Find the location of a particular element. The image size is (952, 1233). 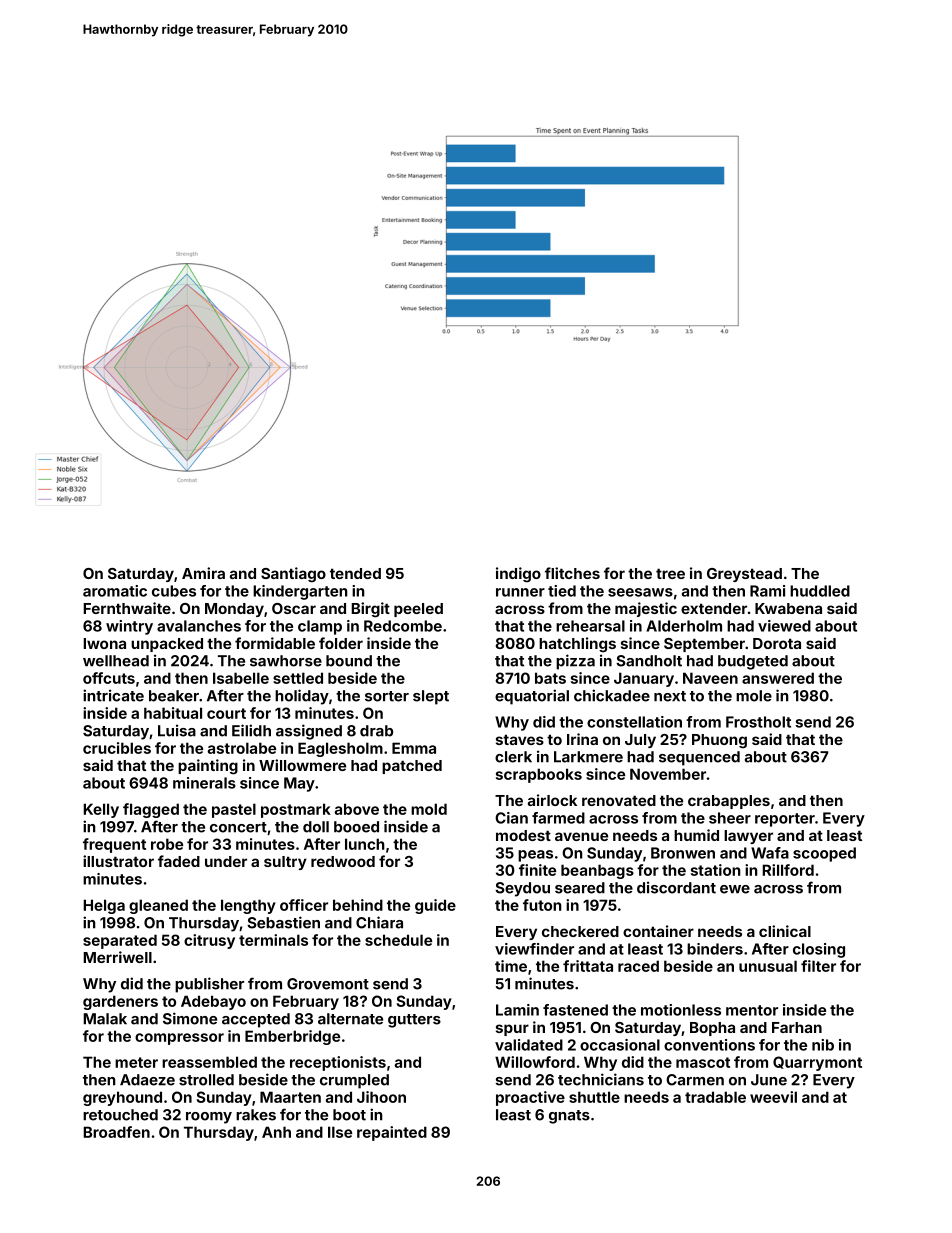

Anh is located at coordinates (276, 1132).
